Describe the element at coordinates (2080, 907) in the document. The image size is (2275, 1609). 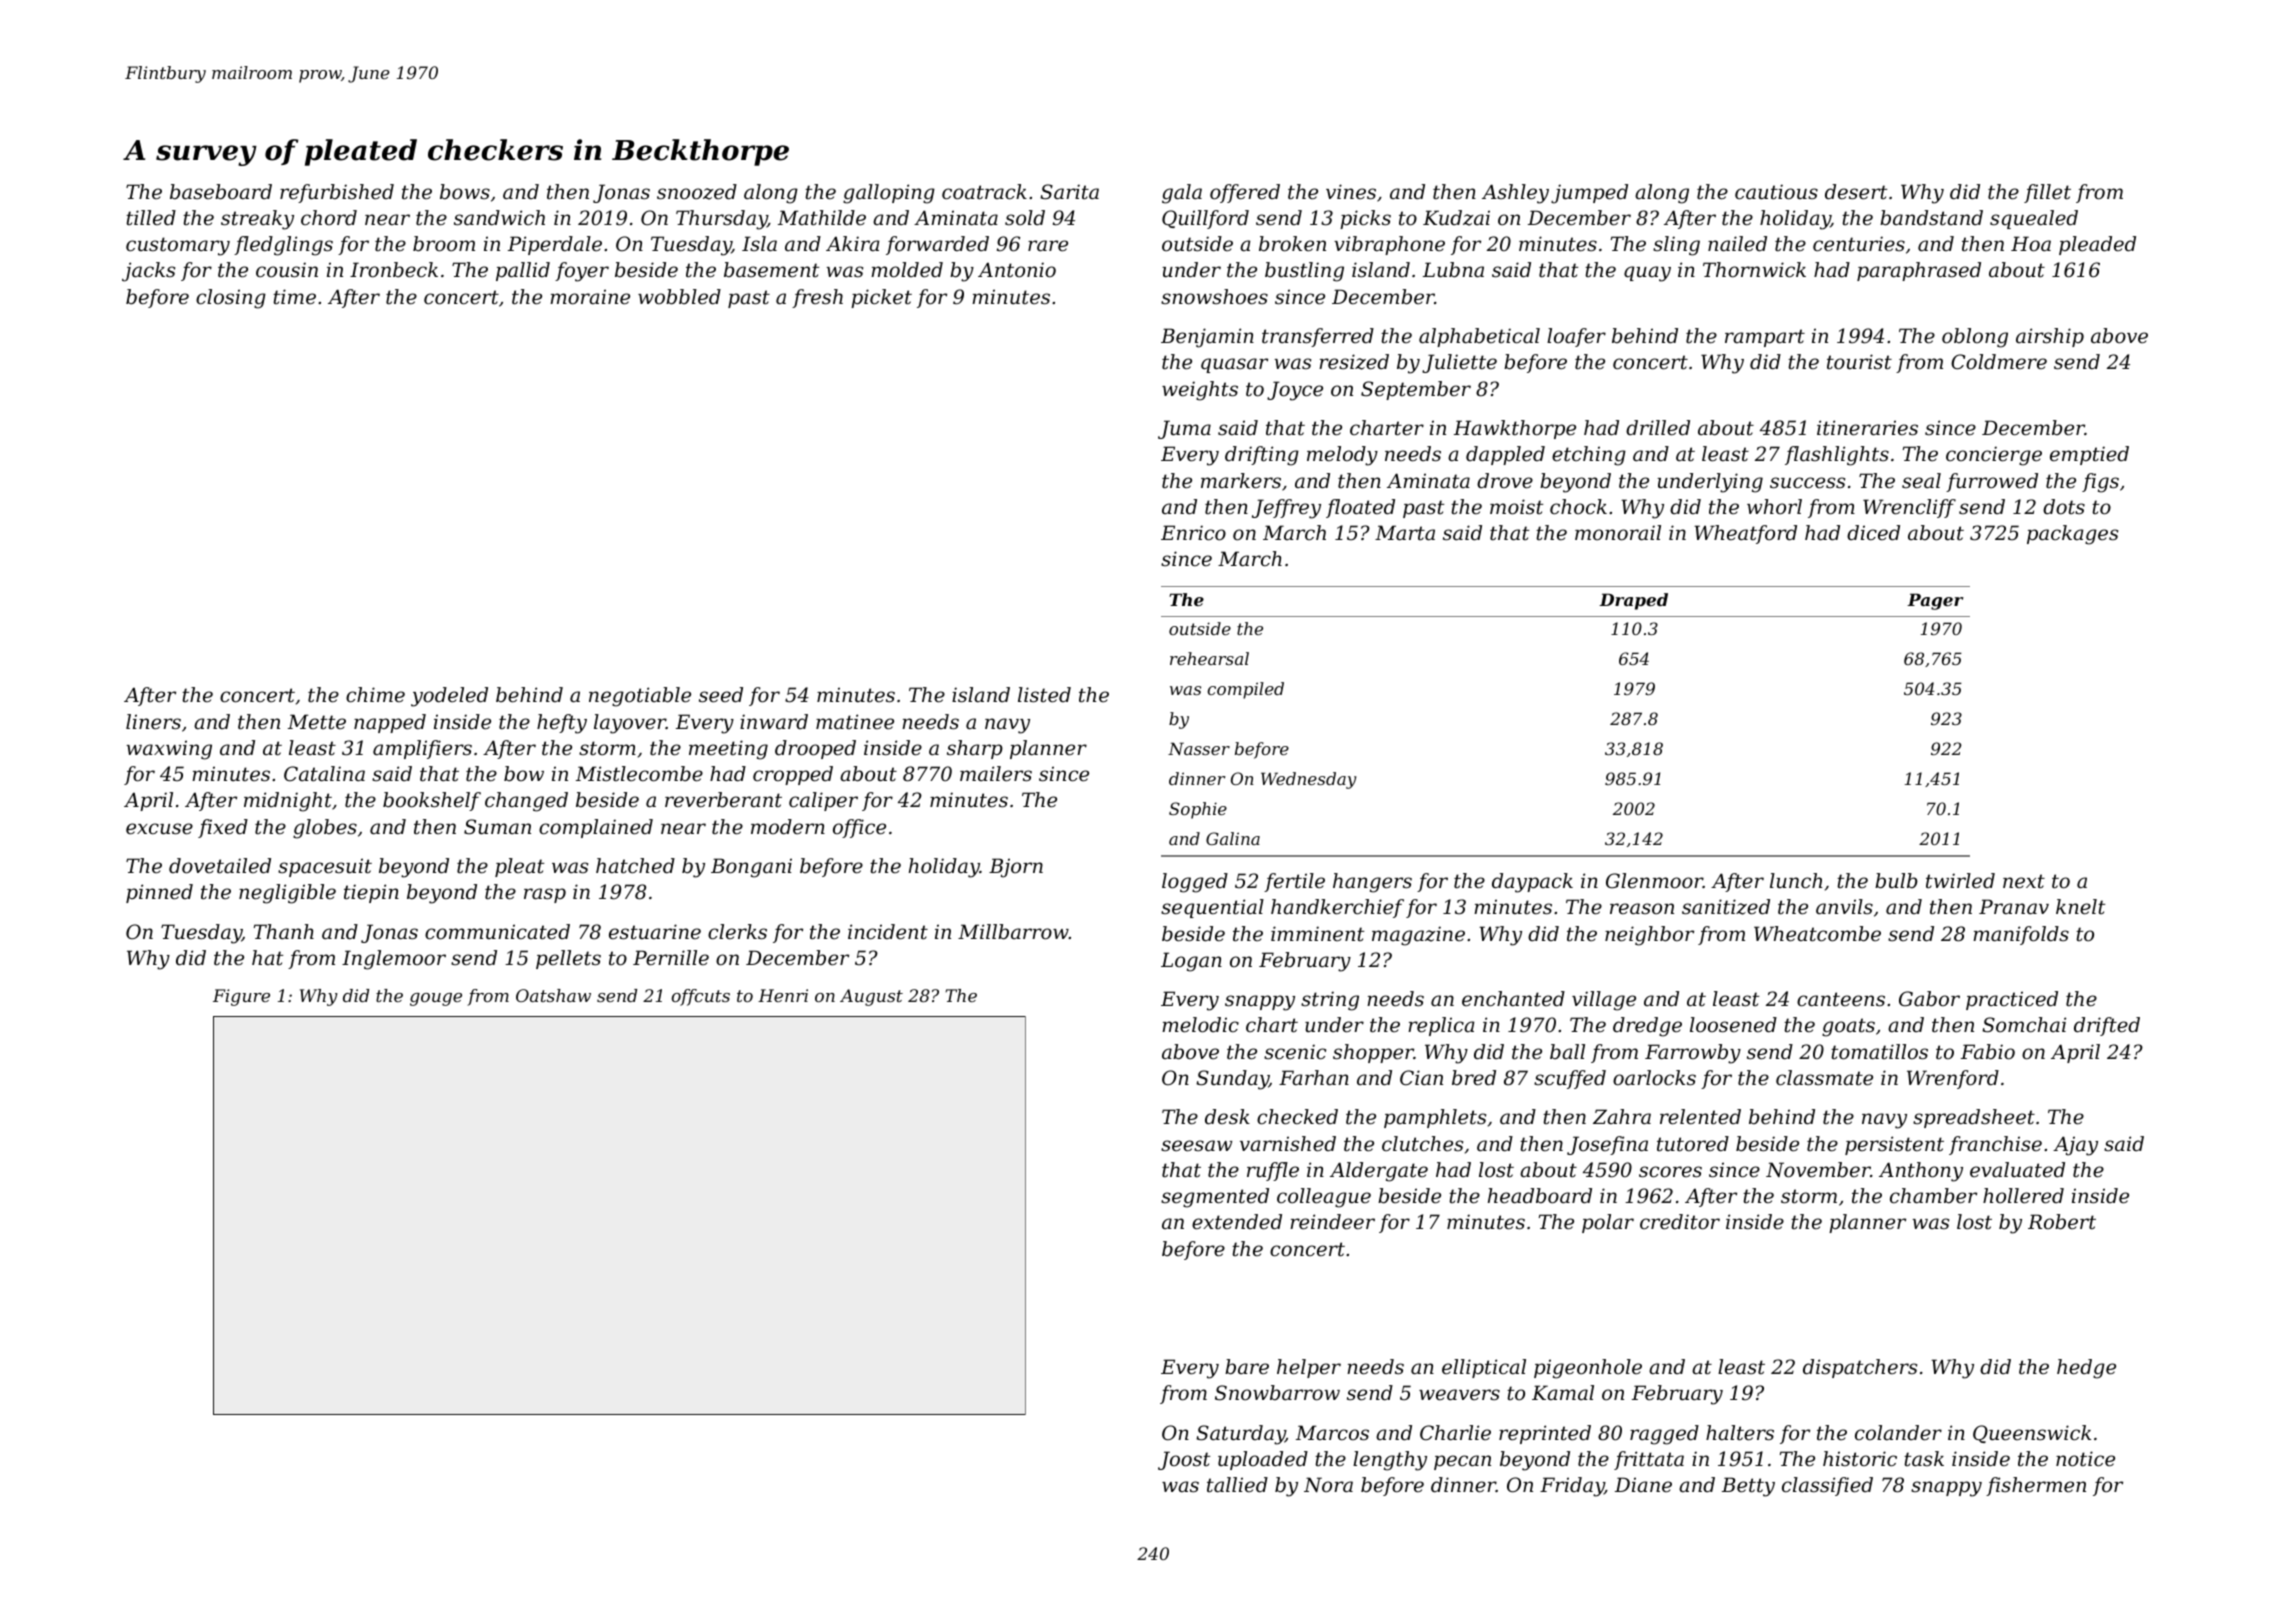
I see `knelt` at that location.
